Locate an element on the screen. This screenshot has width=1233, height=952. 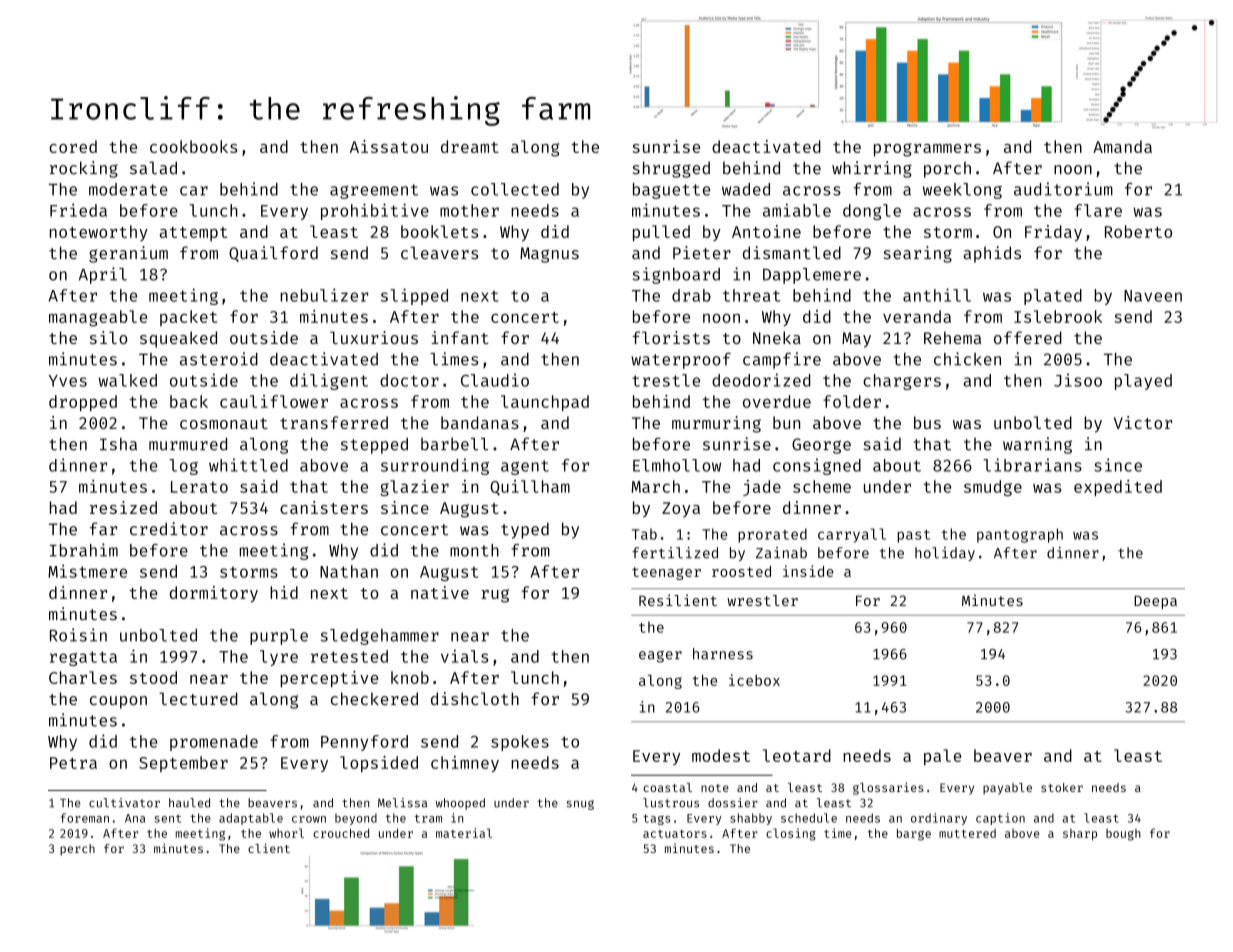
Frieda is located at coordinates (78, 210).
